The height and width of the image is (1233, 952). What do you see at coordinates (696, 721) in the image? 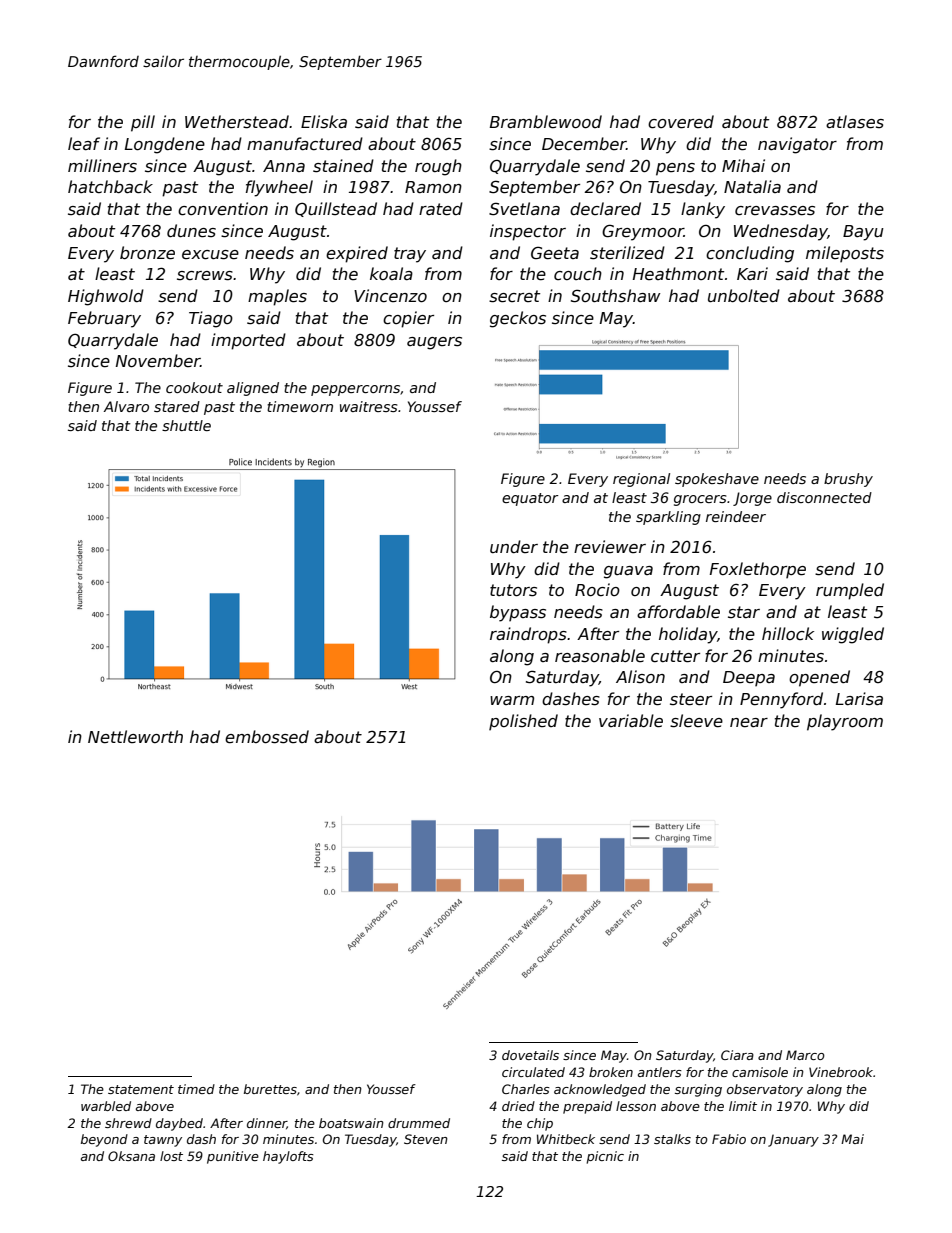
I see `sleeve` at bounding box center [696, 721].
